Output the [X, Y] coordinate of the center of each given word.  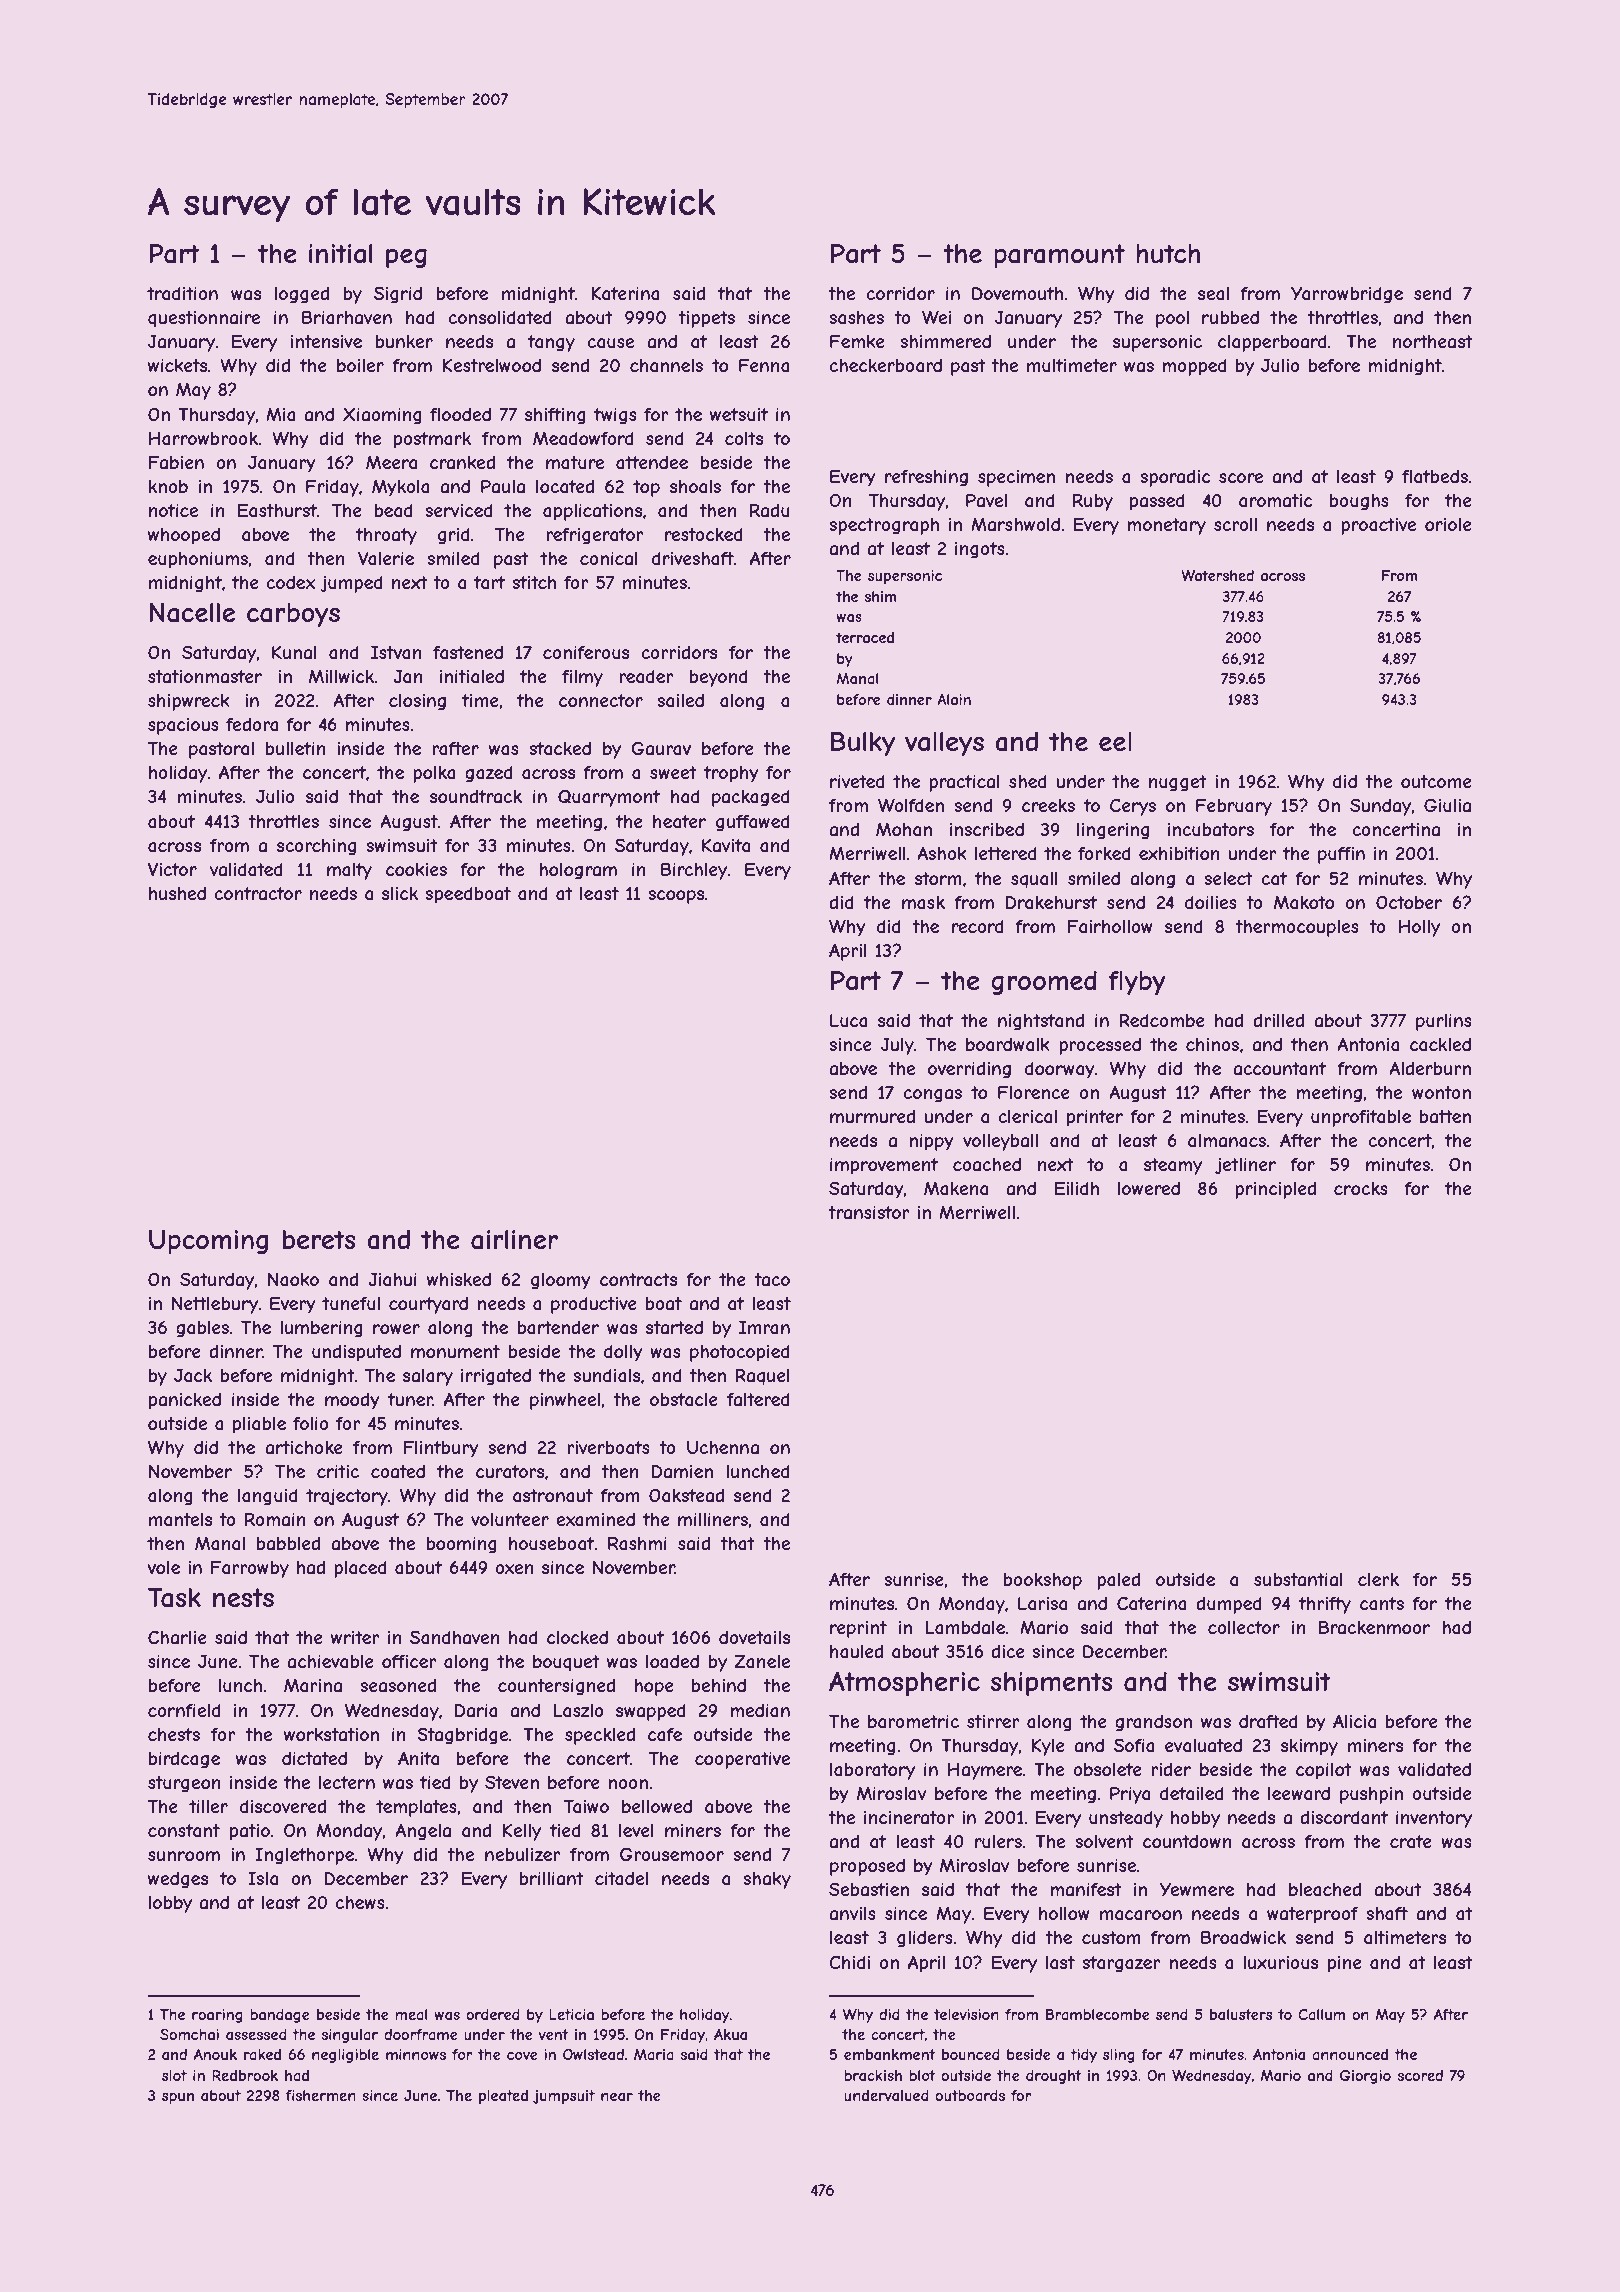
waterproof [1312, 1915]
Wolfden [911, 805]
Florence [1034, 1092]
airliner [514, 1240]
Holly [1419, 928]
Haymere [985, 1771]
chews [360, 1902]
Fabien [176, 462]
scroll [1235, 524]
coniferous [586, 652]
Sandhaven [455, 1637]
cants [1382, 1603]
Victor [172, 869]
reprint [858, 1629]
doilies [1211, 902]
